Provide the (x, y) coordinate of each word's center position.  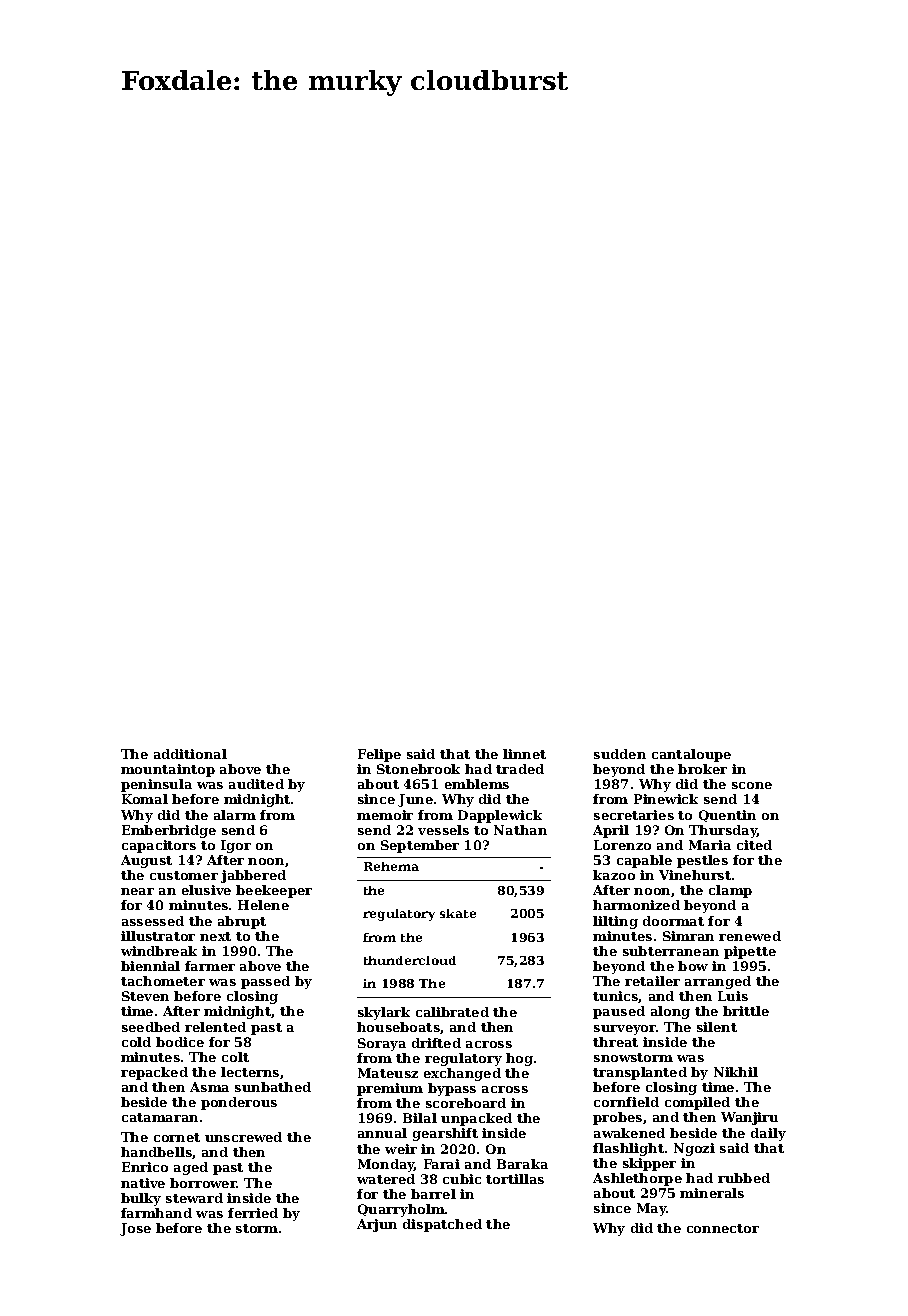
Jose (135, 1229)
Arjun (377, 1225)
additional (190, 754)
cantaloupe (691, 755)
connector (723, 1228)
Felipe (379, 755)
